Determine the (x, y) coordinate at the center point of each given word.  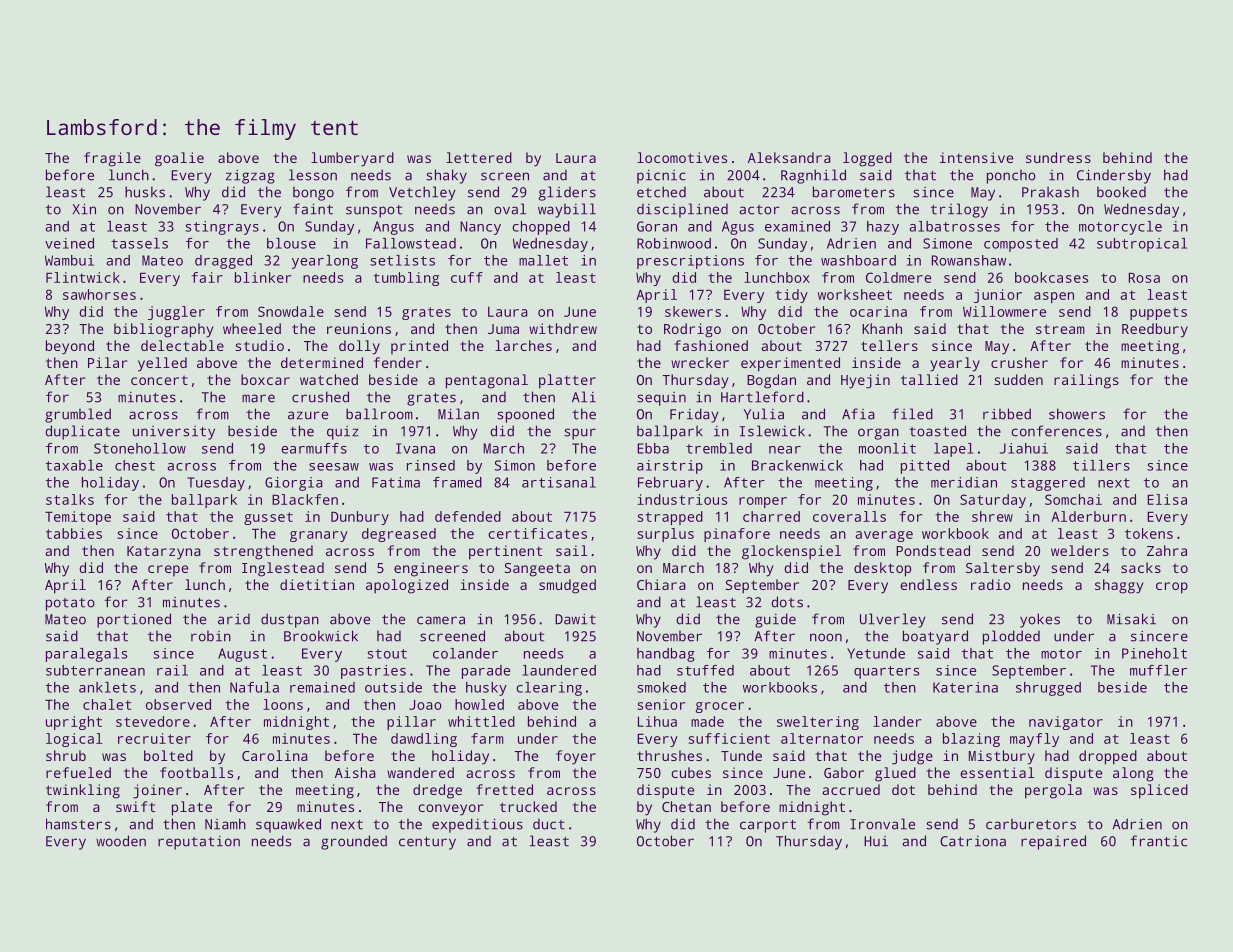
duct (549, 824)
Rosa (1144, 277)
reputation (199, 843)
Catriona (973, 841)
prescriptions (690, 262)
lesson (313, 175)
